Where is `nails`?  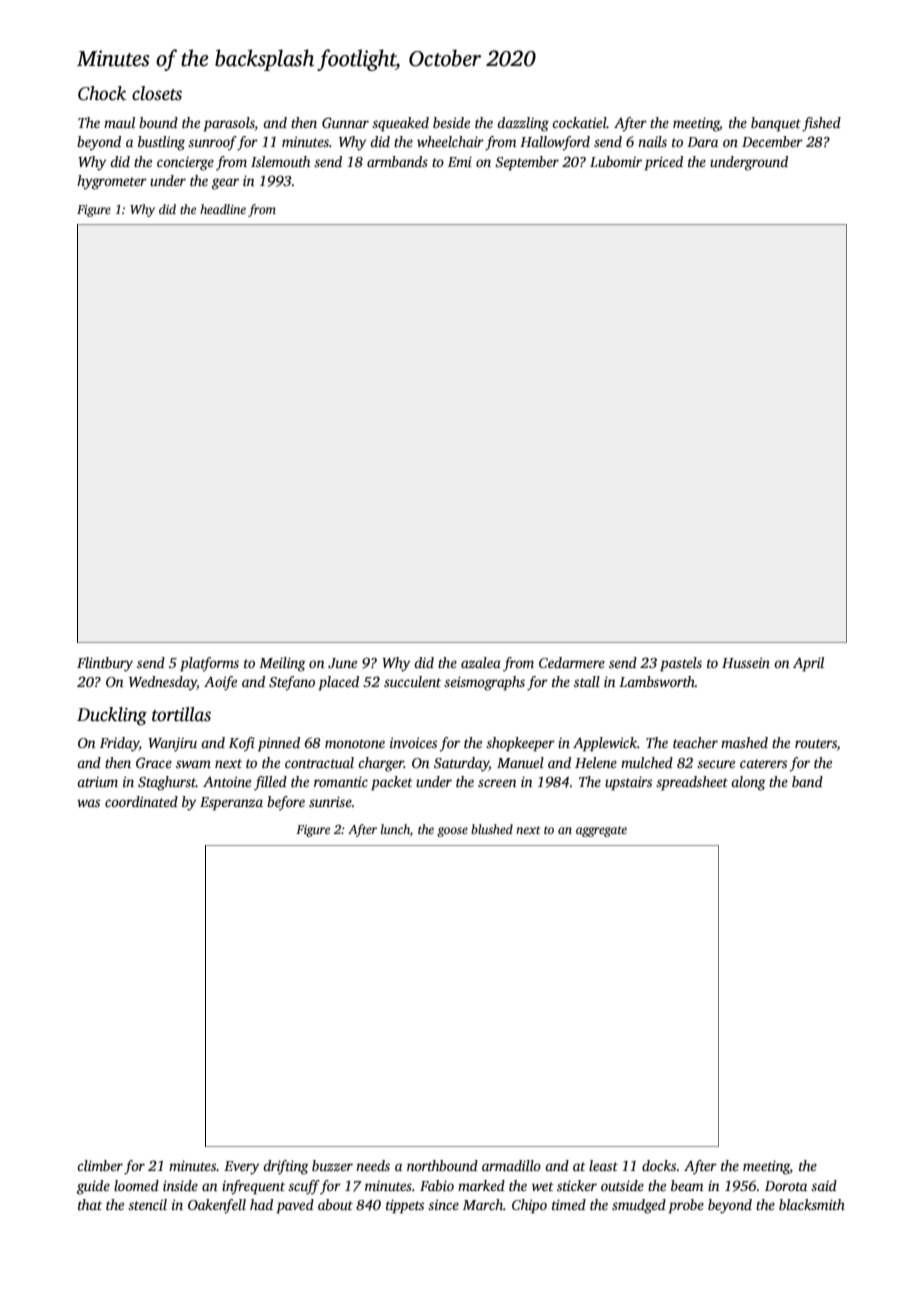
nails is located at coordinates (652, 141).
